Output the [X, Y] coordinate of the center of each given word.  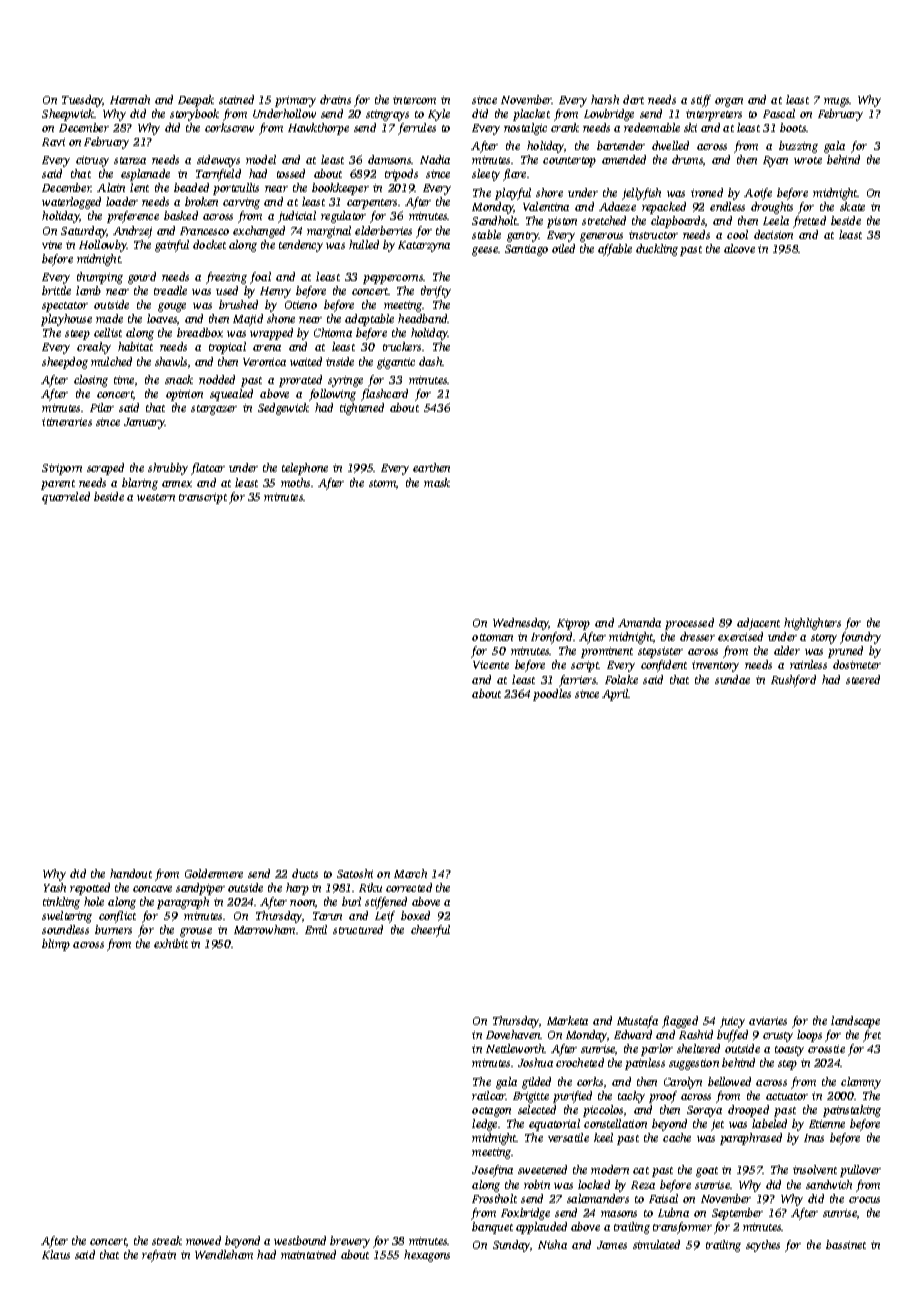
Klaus [56, 1254]
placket [531, 115]
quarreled [66, 498]
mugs [837, 102]
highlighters [812, 624]
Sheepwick [68, 115]
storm [383, 484]
